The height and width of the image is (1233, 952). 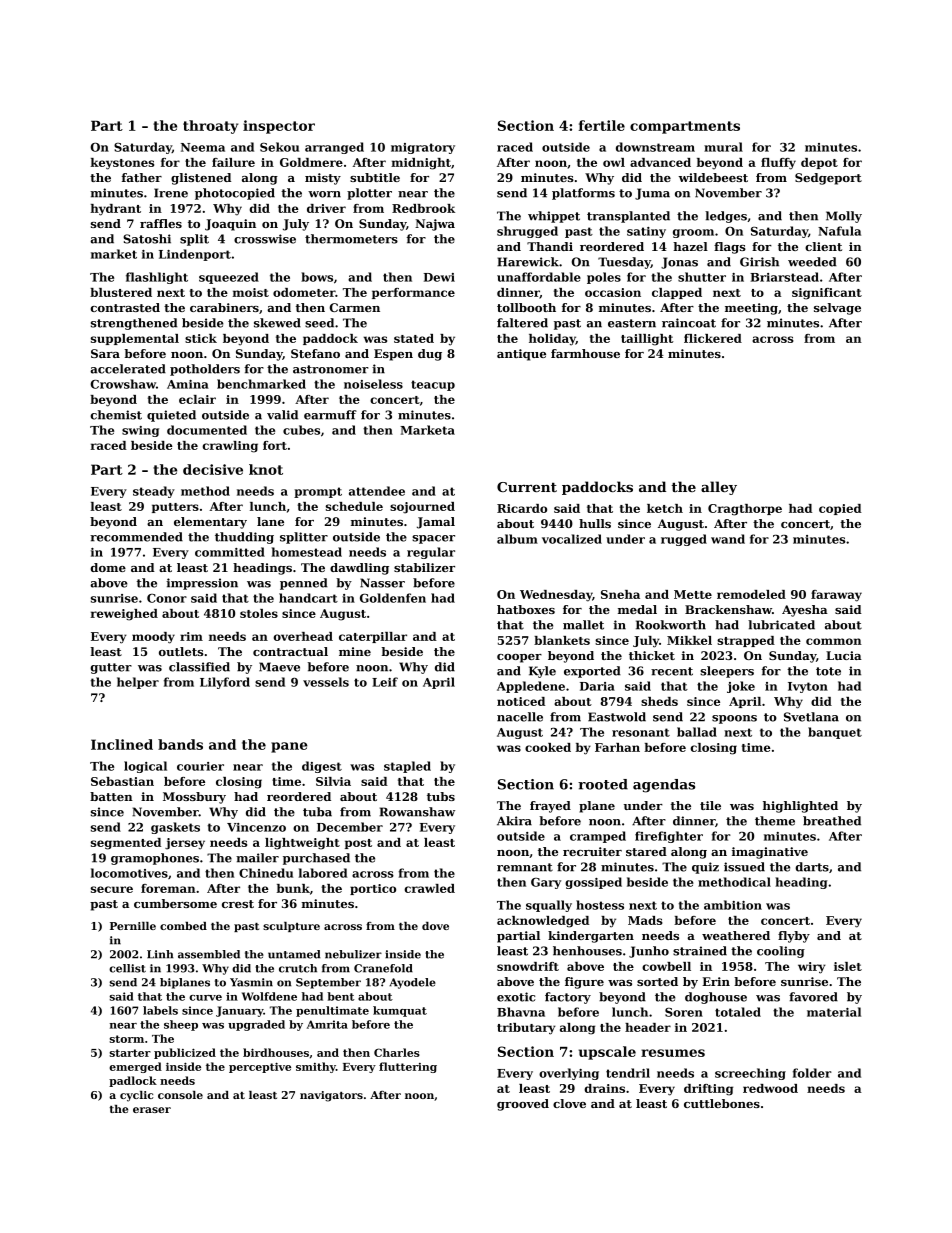 I want to click on folder, so click(x=812, y=1073).
